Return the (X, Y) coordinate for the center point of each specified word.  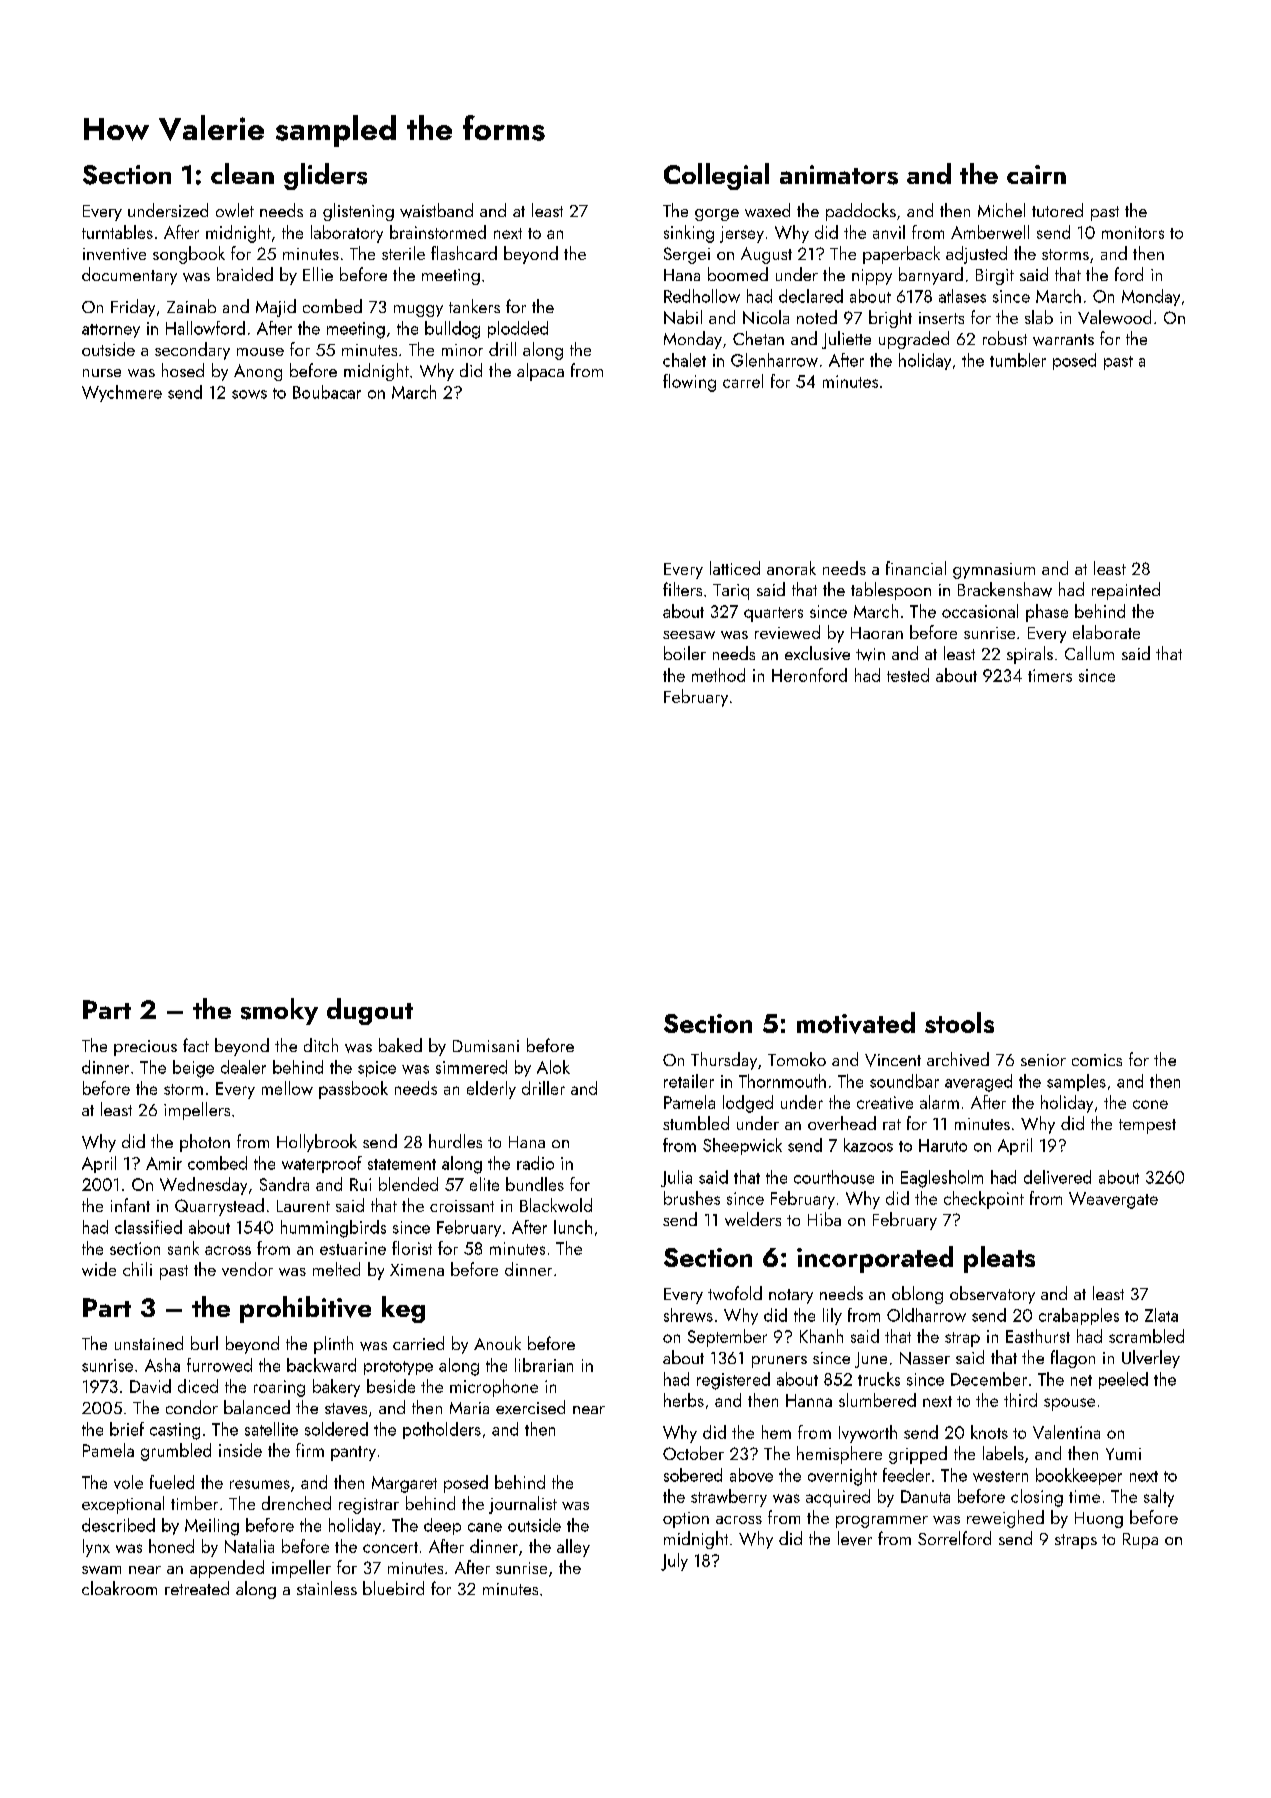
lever (855, 1538)
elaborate (1106, 632)
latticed (735, 568)
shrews (688, 1315)
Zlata (1161, 1315)
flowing (689, 383)
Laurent (303, 1206)
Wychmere (122, 393)
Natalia (249, 1546)
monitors (1133, 232)
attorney (111, 331)
